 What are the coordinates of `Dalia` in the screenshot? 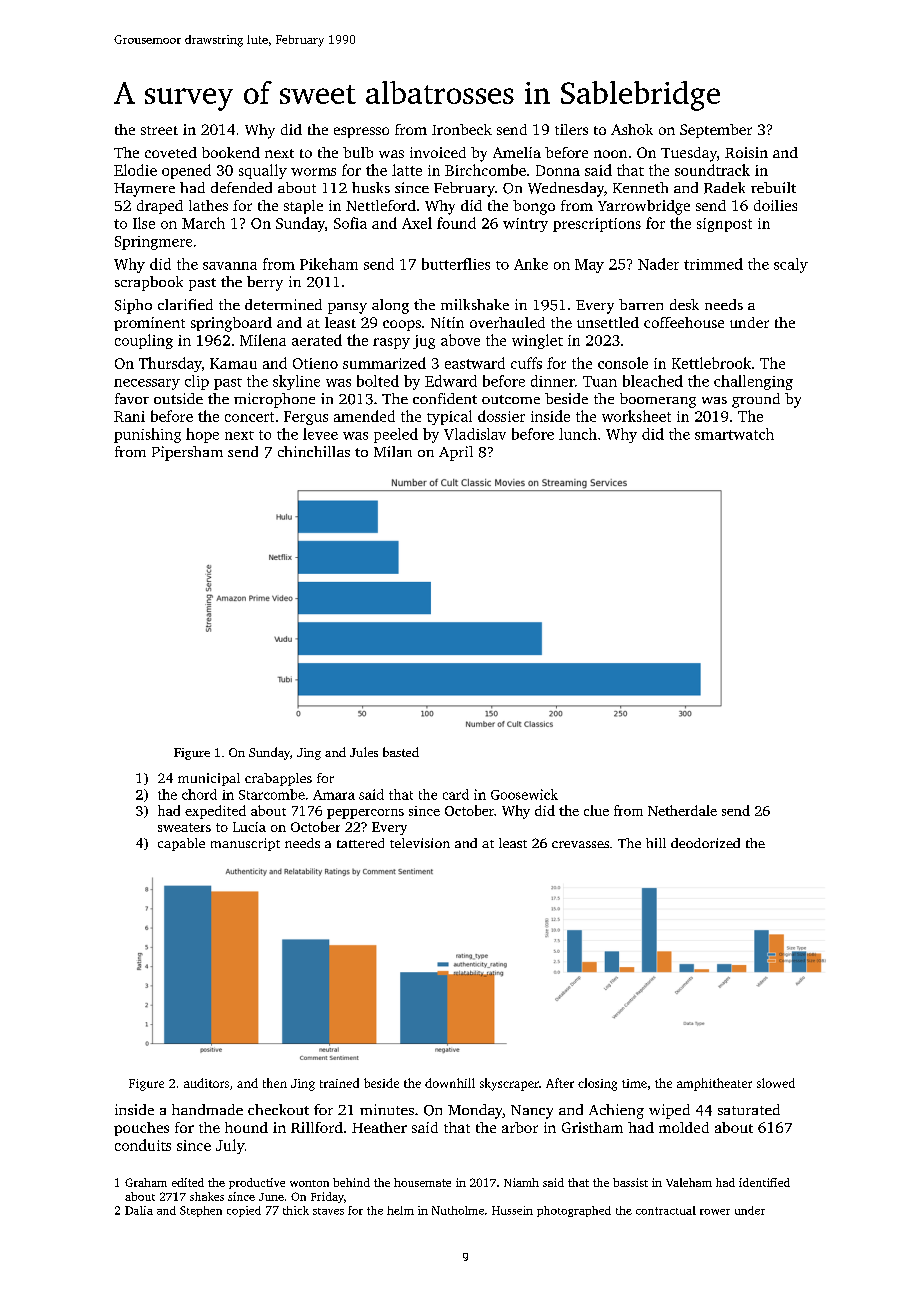 It's located at (139, 1210).
